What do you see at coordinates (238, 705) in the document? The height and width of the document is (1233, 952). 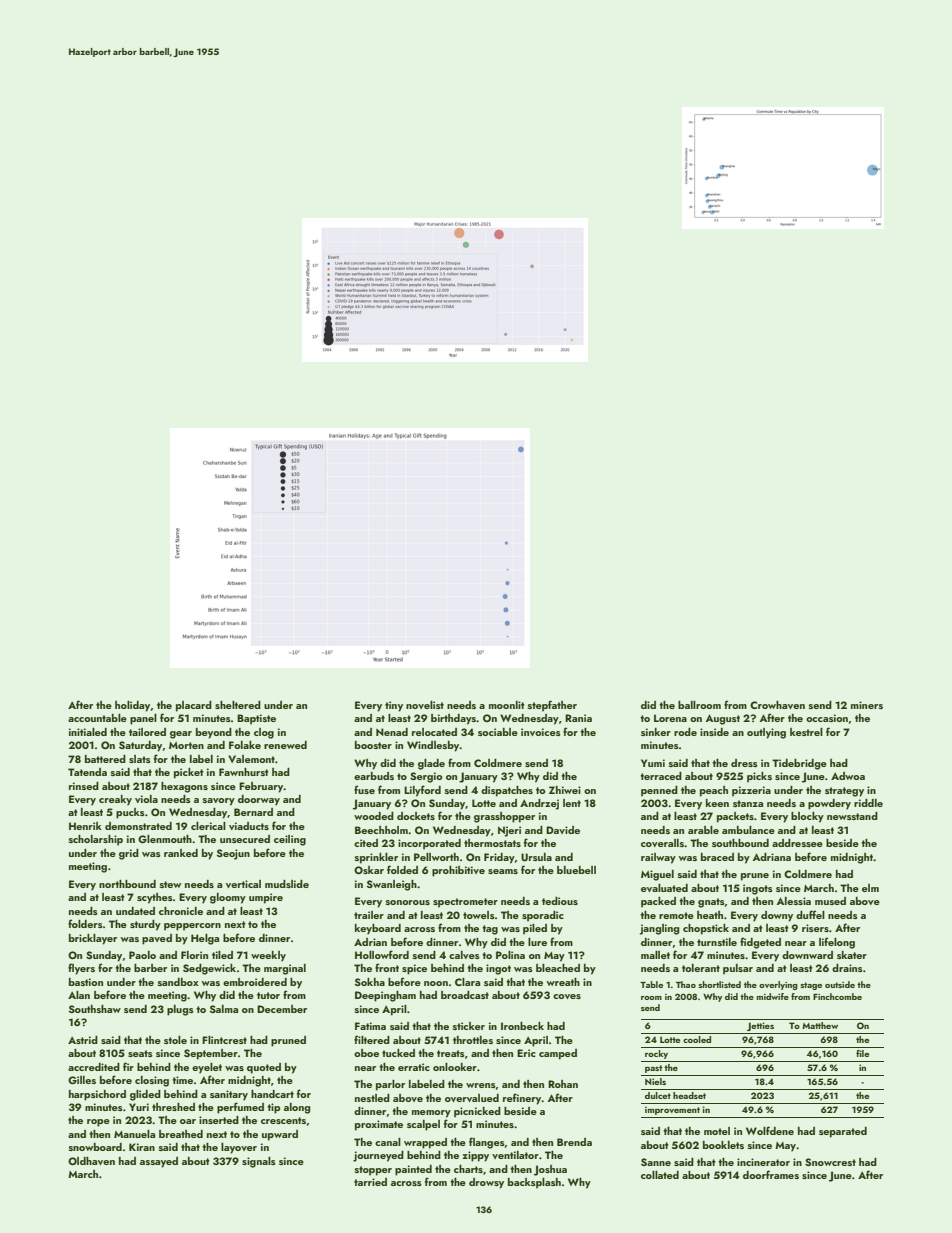 I see `sheltered` at bounding box center [238, 705].
